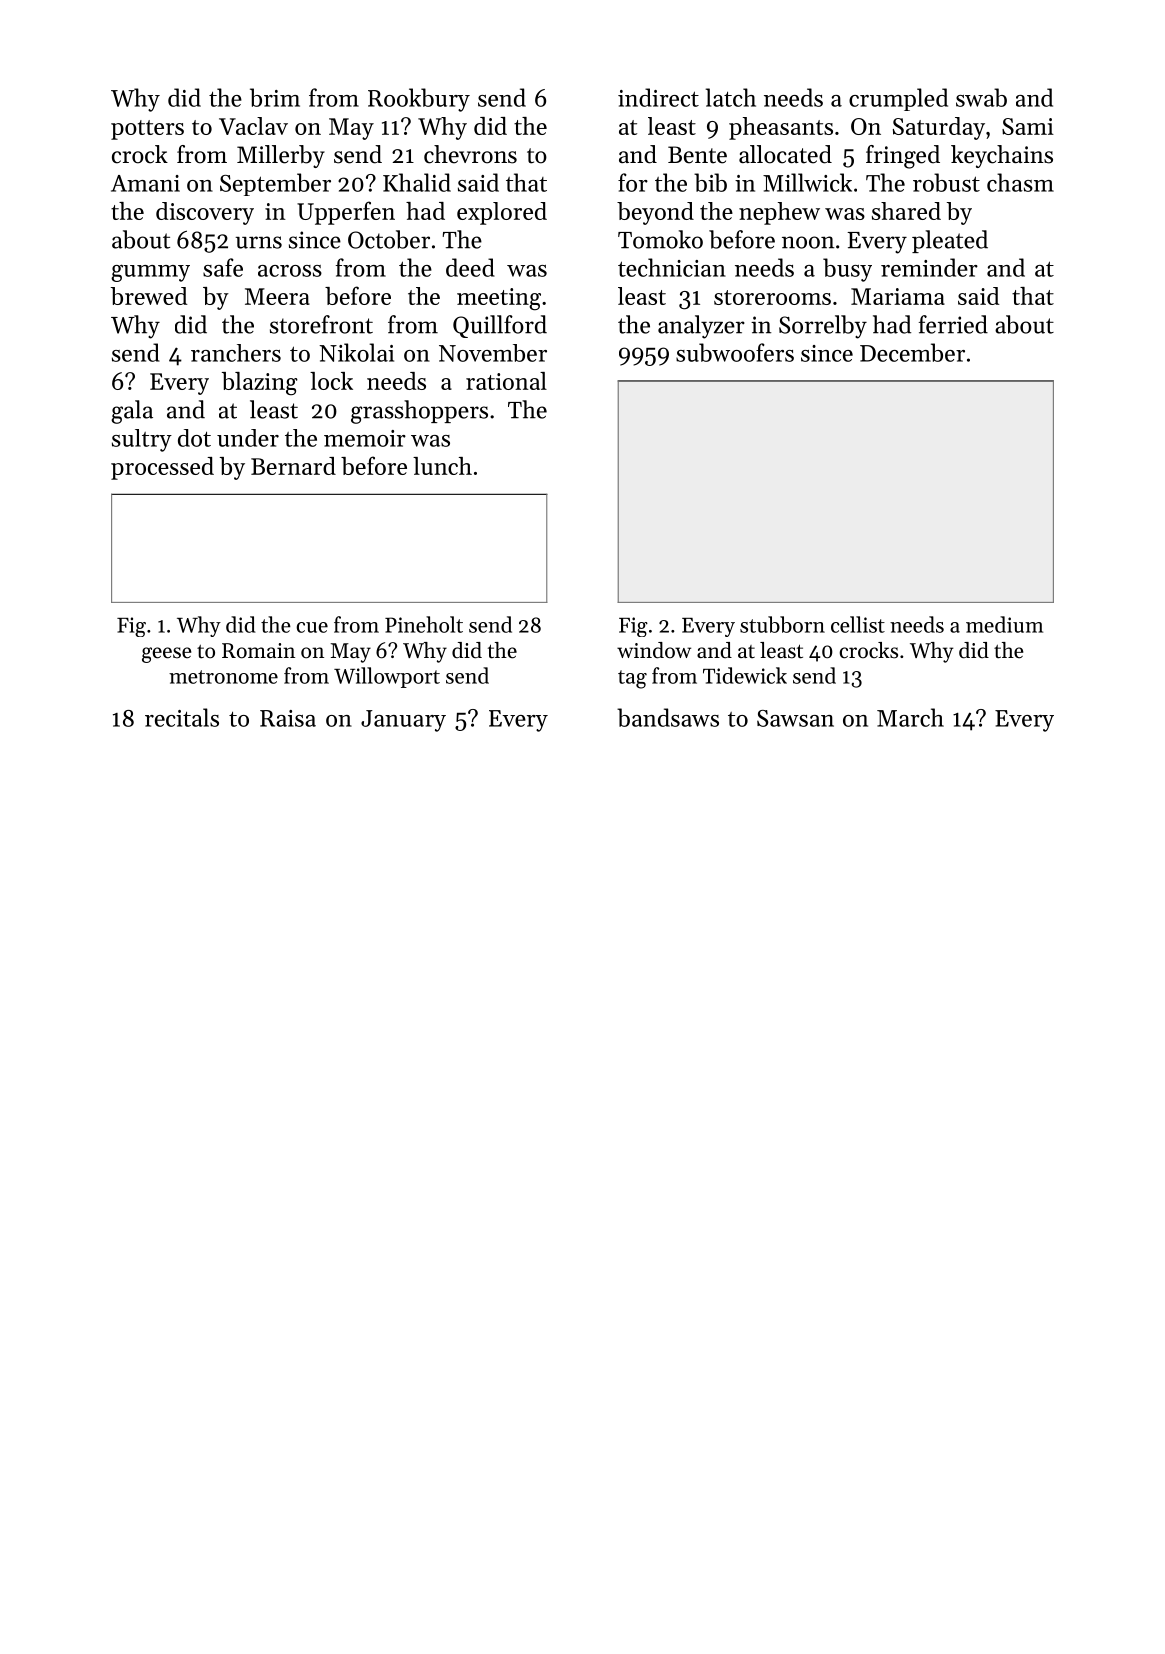  Describe the element at coordinates (701, 327) in the document. I see `analyzer` at that location.
